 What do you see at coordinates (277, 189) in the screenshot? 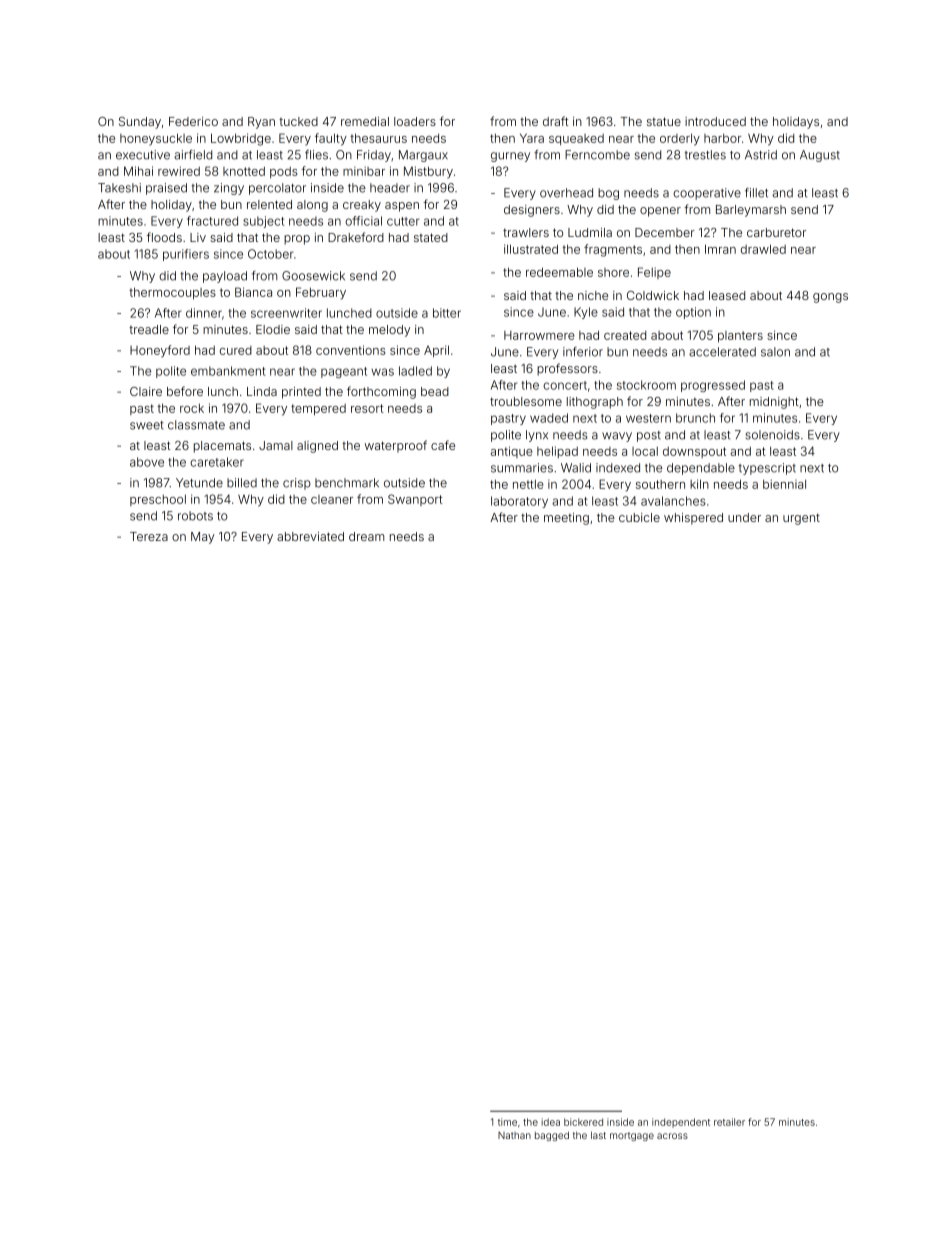
I see `percolator` at bounding box center [277, 189].
